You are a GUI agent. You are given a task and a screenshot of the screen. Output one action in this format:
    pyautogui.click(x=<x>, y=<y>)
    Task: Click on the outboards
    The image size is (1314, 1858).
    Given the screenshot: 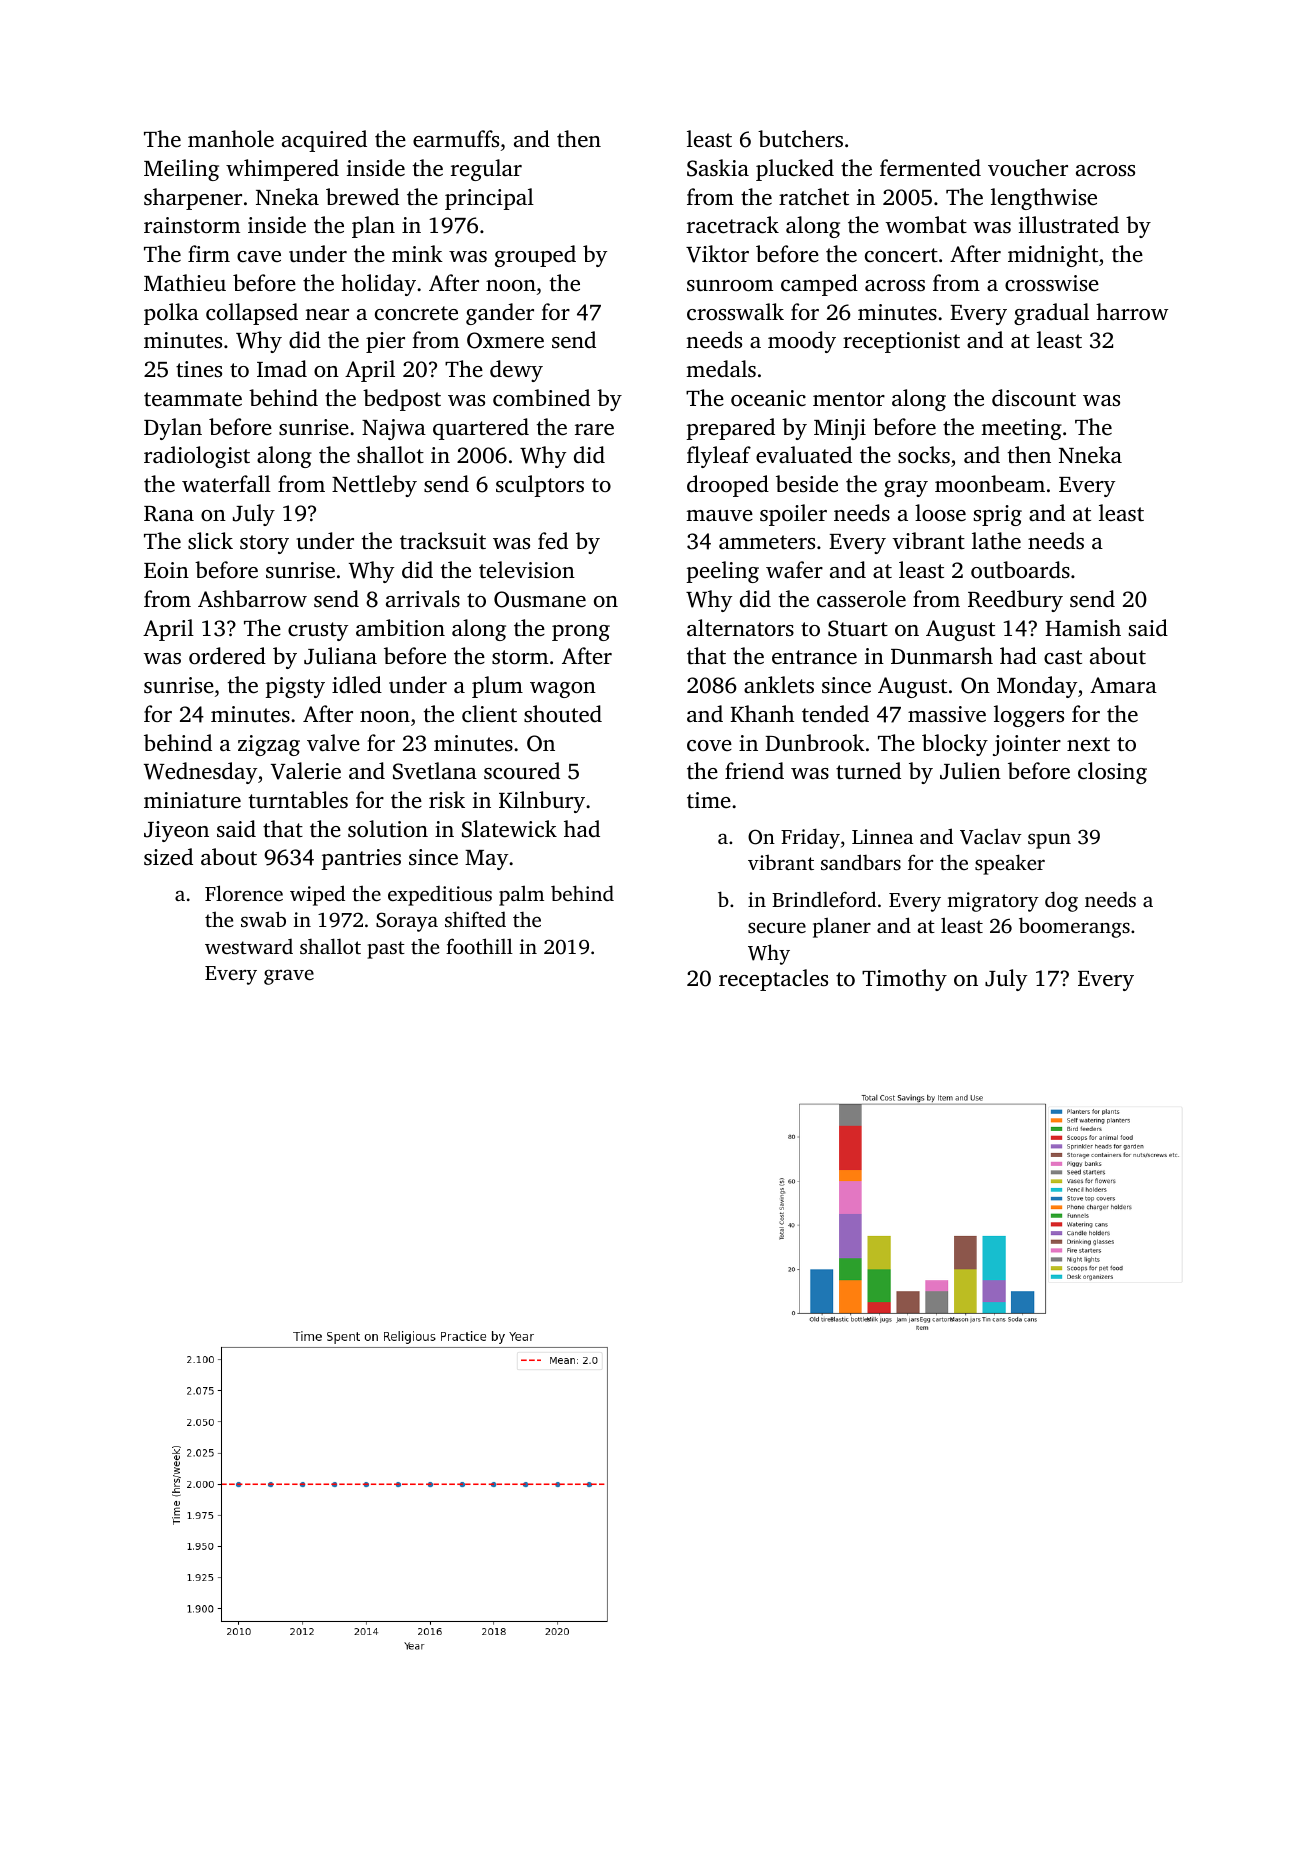 What is the action you would take?
    pyautogui.click(x=1020, y=570)
